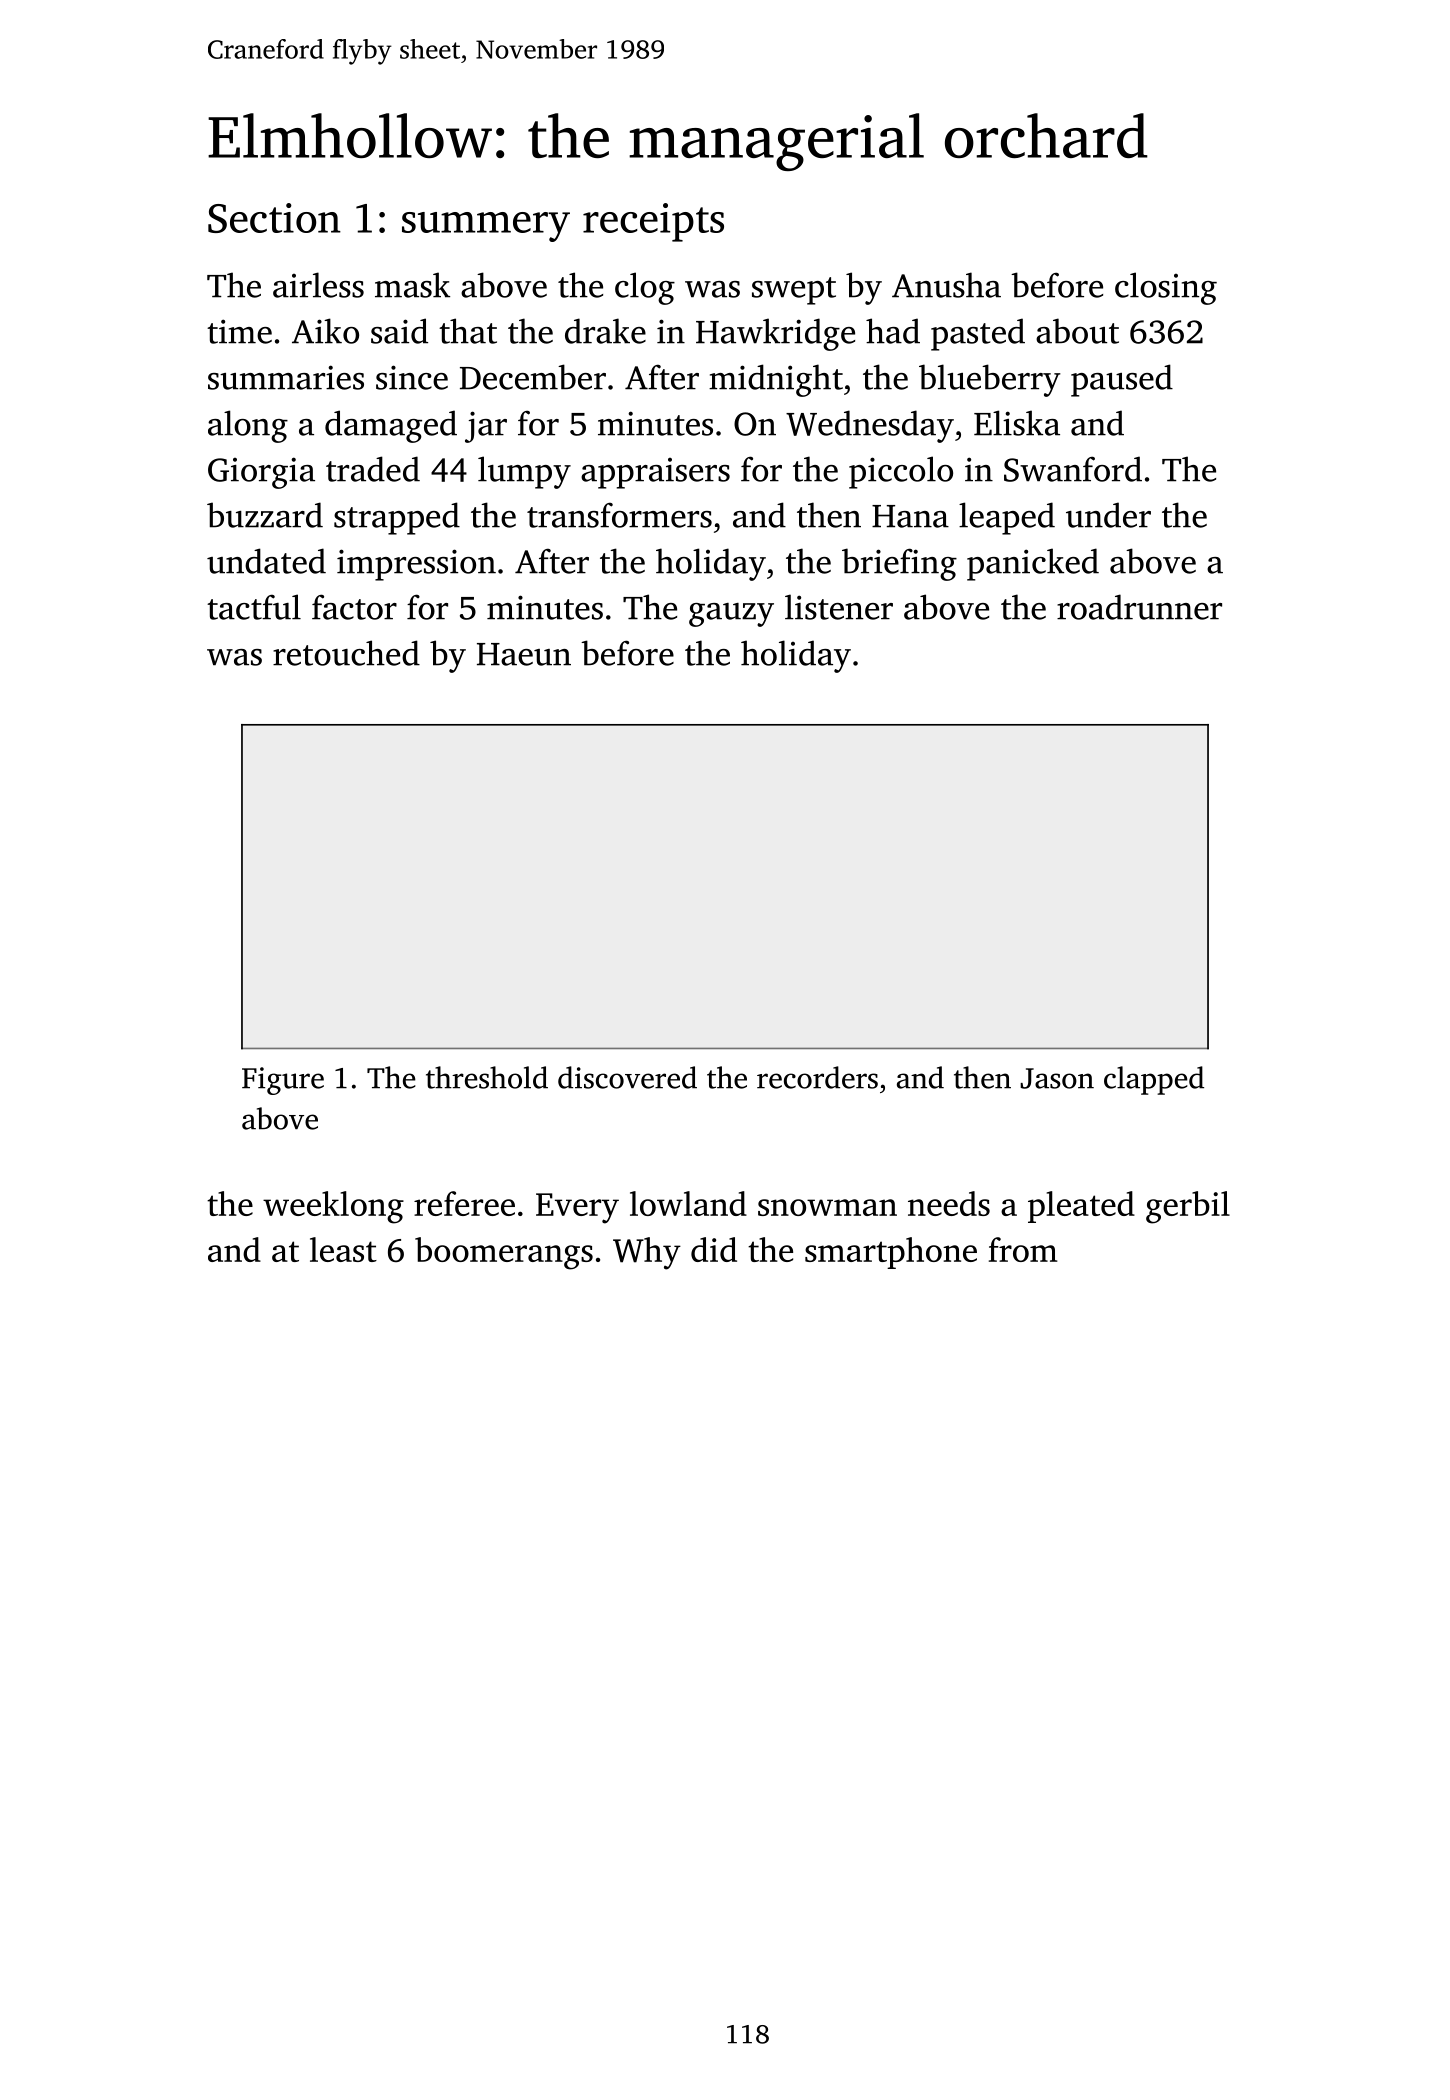  Describe the element at coordinates (346, 653) in the screenshot. I see `retouched` at that location.
